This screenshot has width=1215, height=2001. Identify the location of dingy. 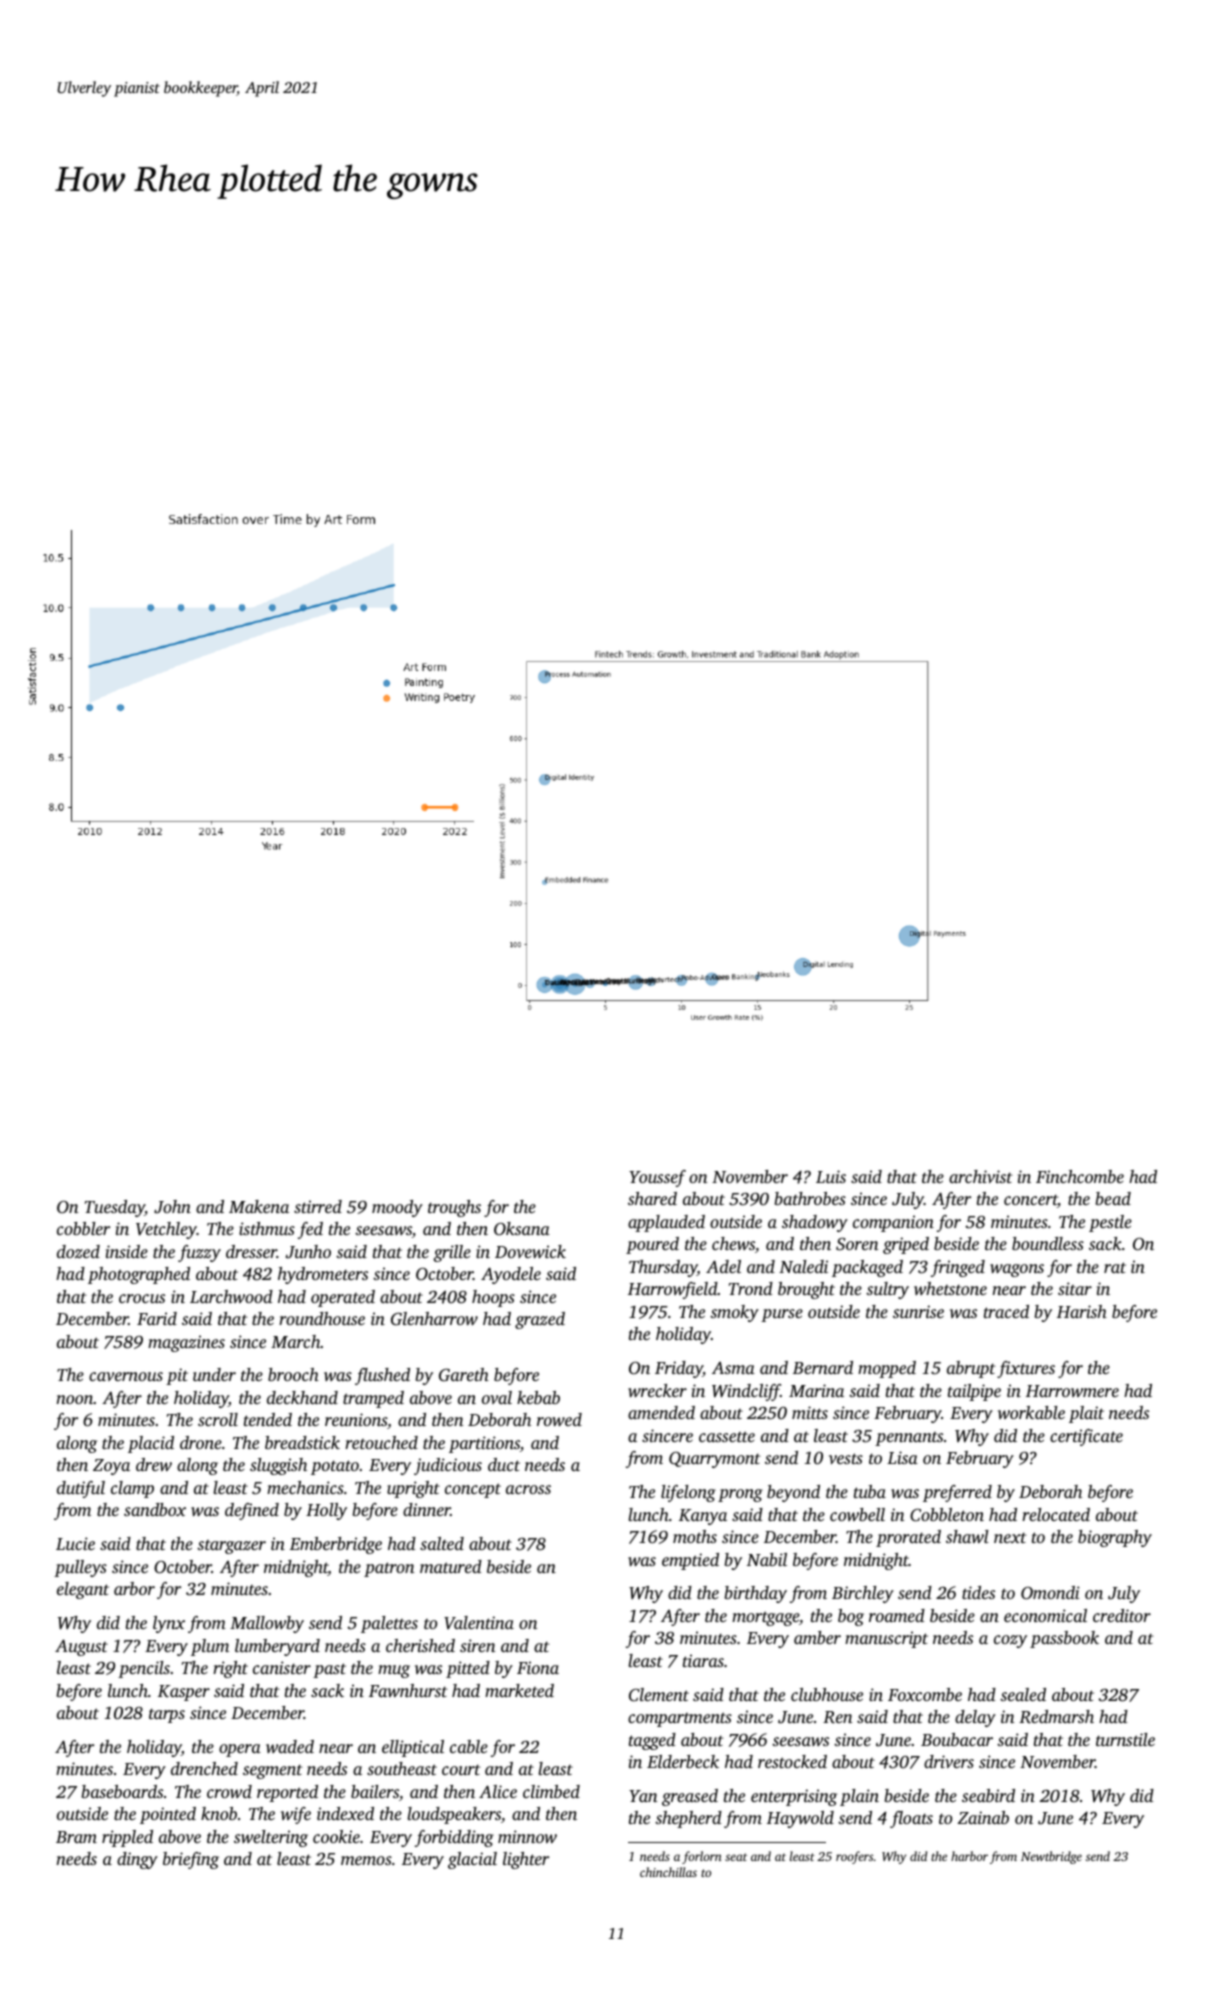
(137, 1860).
